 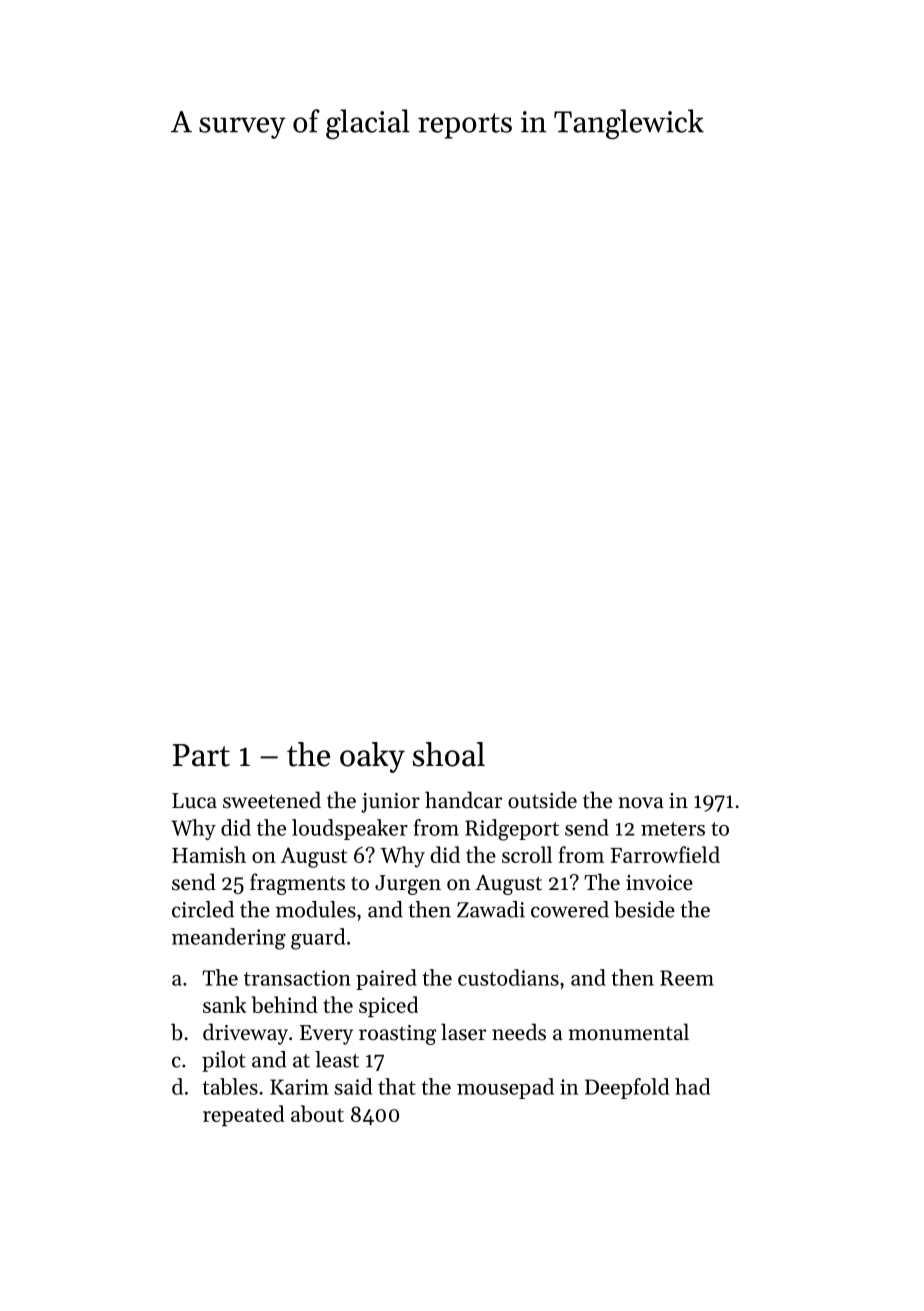 I want to click on needs, so click(x=519, y=1032).
